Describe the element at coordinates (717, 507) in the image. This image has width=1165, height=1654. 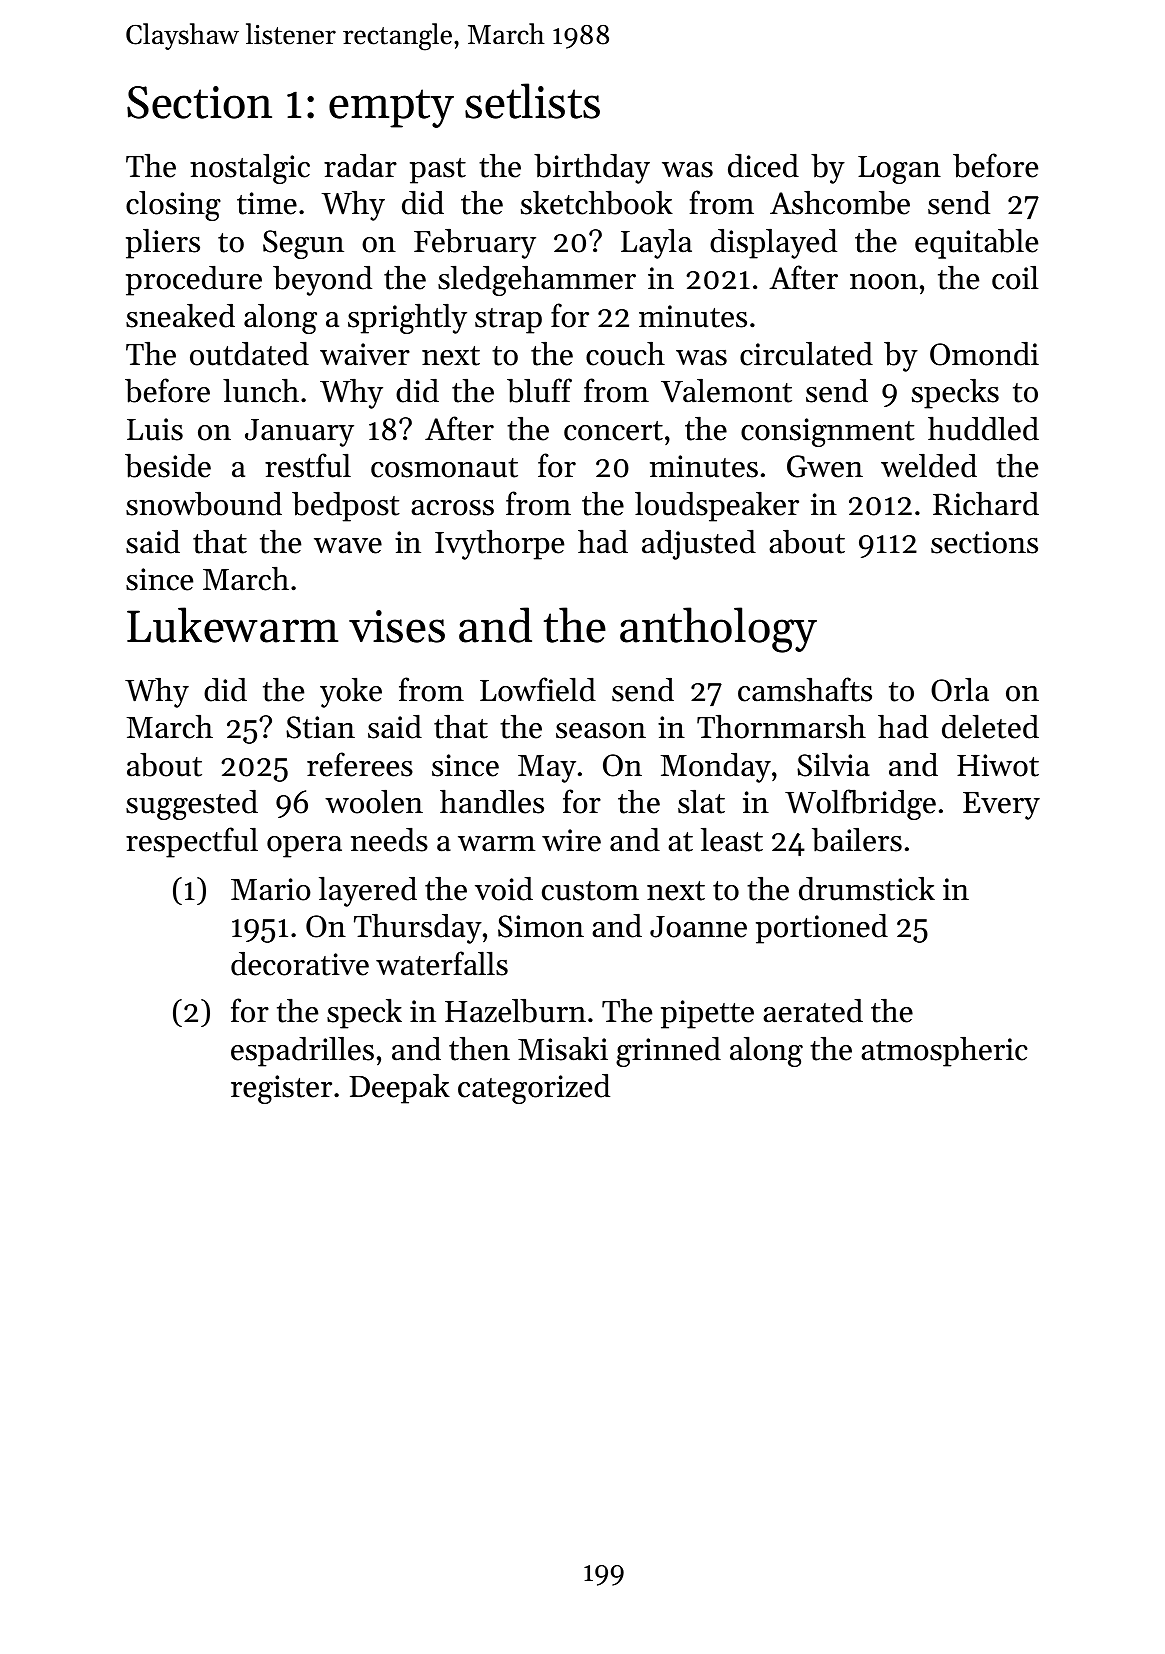
I see `loudspeaker` at that location.
